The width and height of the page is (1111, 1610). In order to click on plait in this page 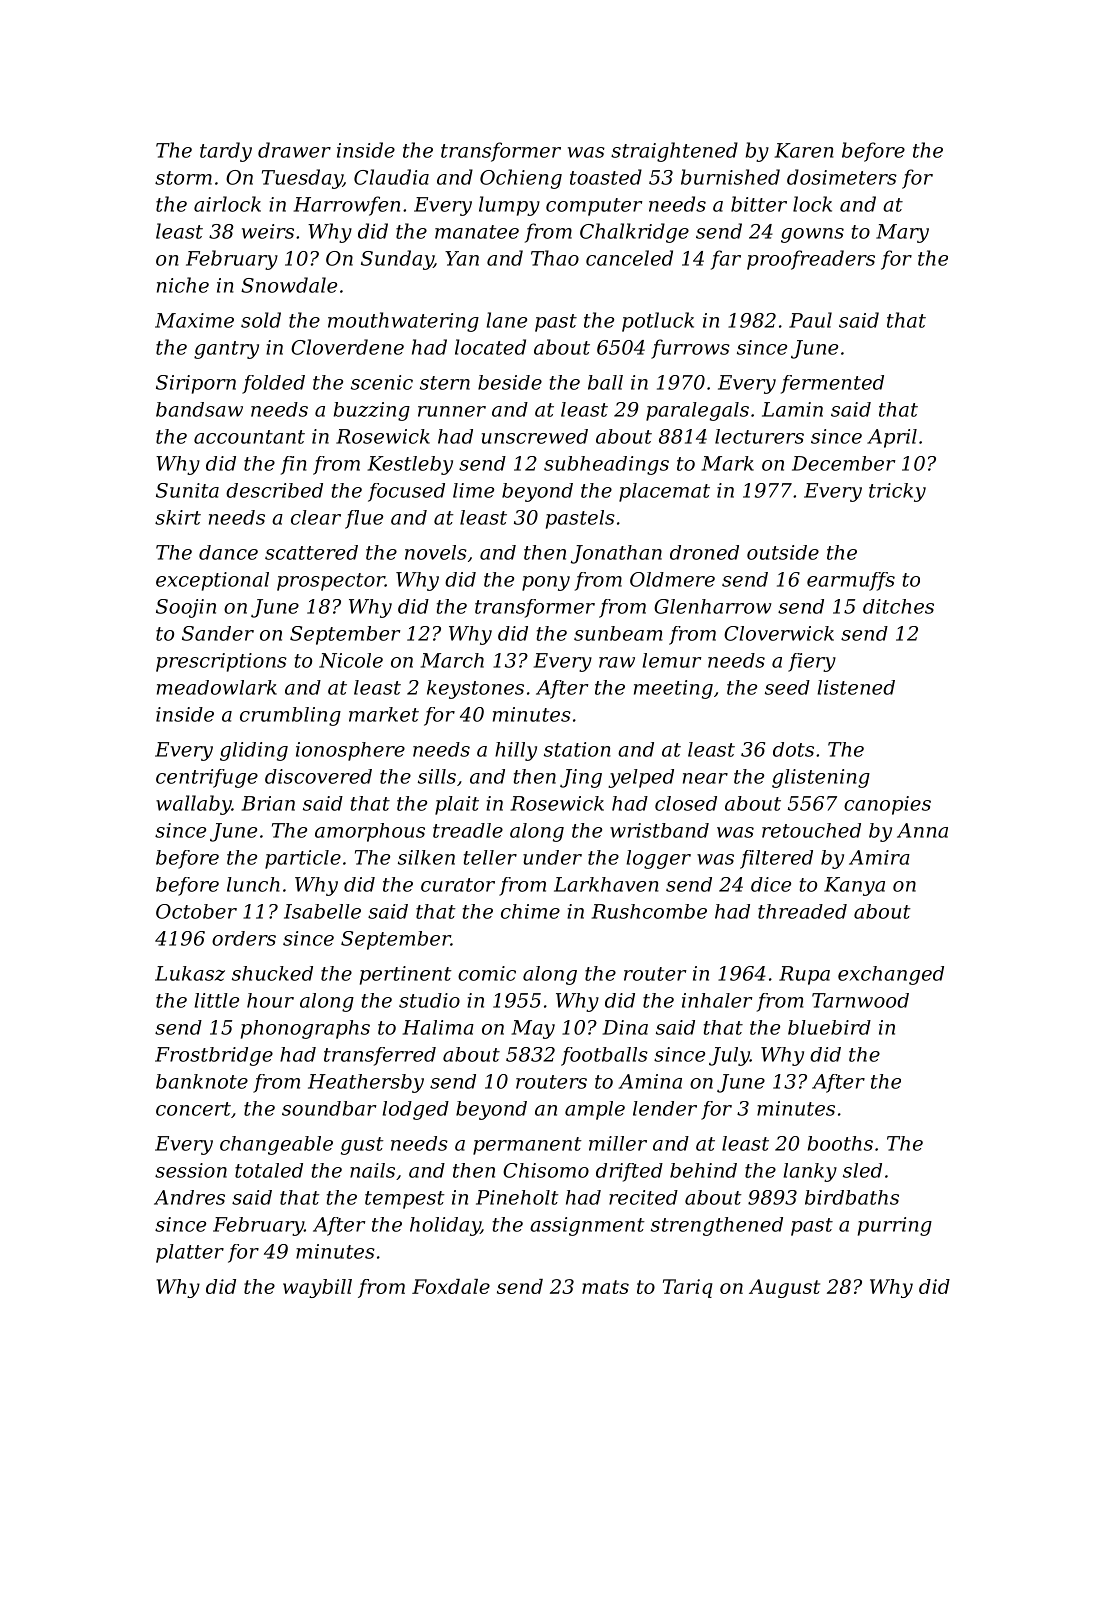, I will do `click(457, 805)`.
